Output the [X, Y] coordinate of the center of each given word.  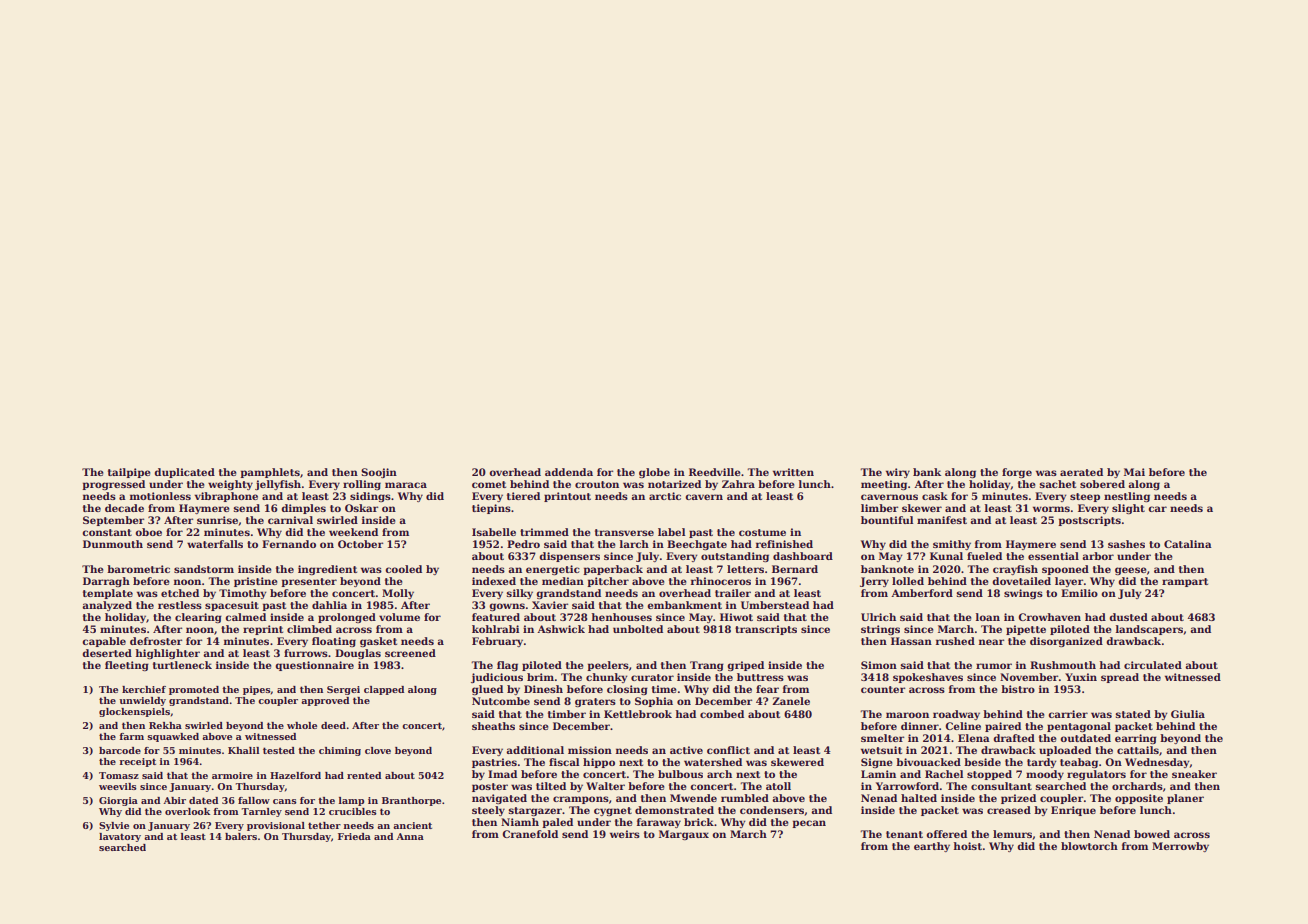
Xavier [550, 605]
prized [1018, 799]
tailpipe [129, 473]
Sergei [343, 690]
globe [654, 473]
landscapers [1149, 630]
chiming [340, 751]
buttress [760, 677]
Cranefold [530, 834]
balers [241, 836]
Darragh [106, 582]
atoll [778, 786]
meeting [884, 485]
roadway [956, 715]
